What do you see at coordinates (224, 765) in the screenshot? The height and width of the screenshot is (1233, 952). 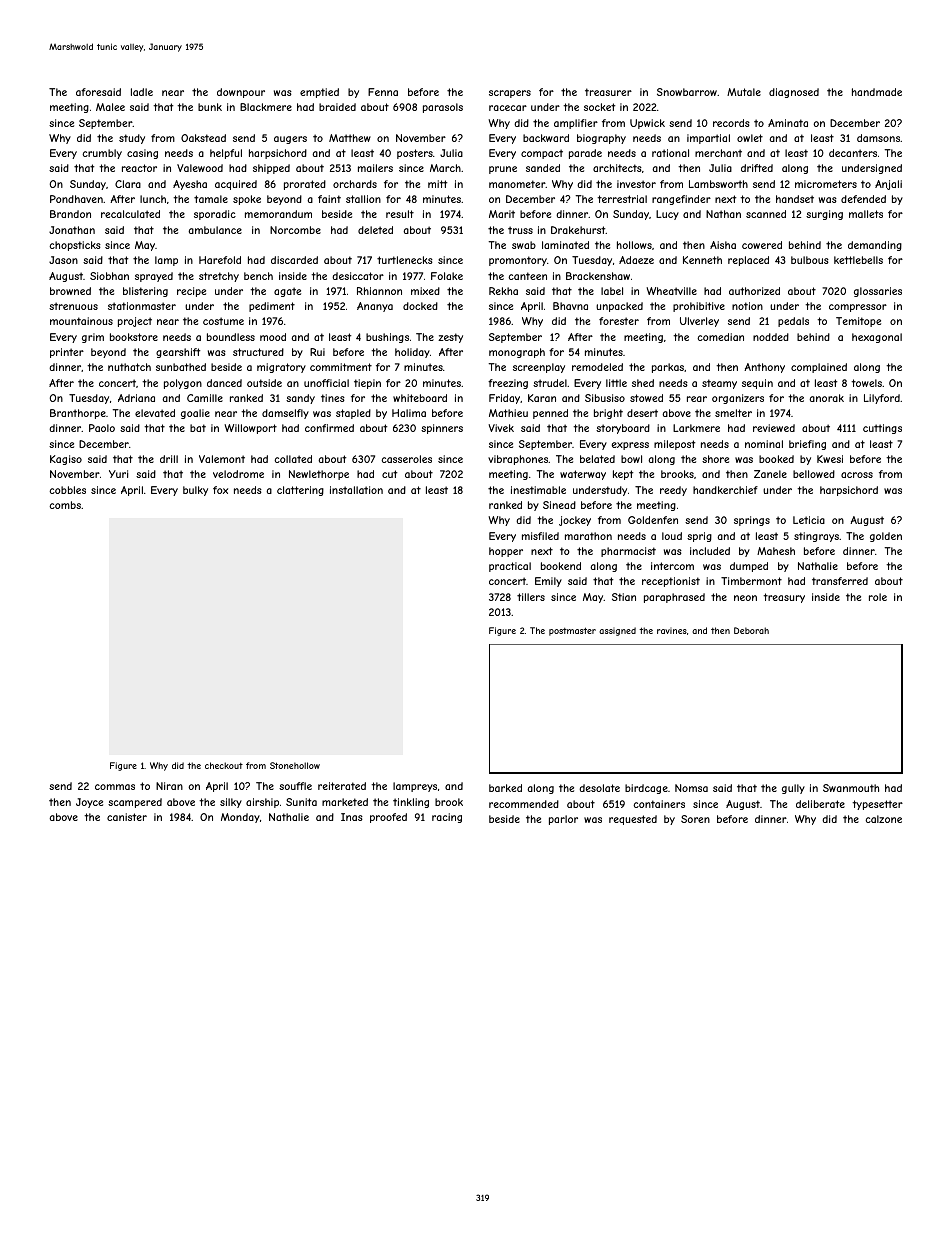 I see `checkout` at bounding box center [224, 765].
